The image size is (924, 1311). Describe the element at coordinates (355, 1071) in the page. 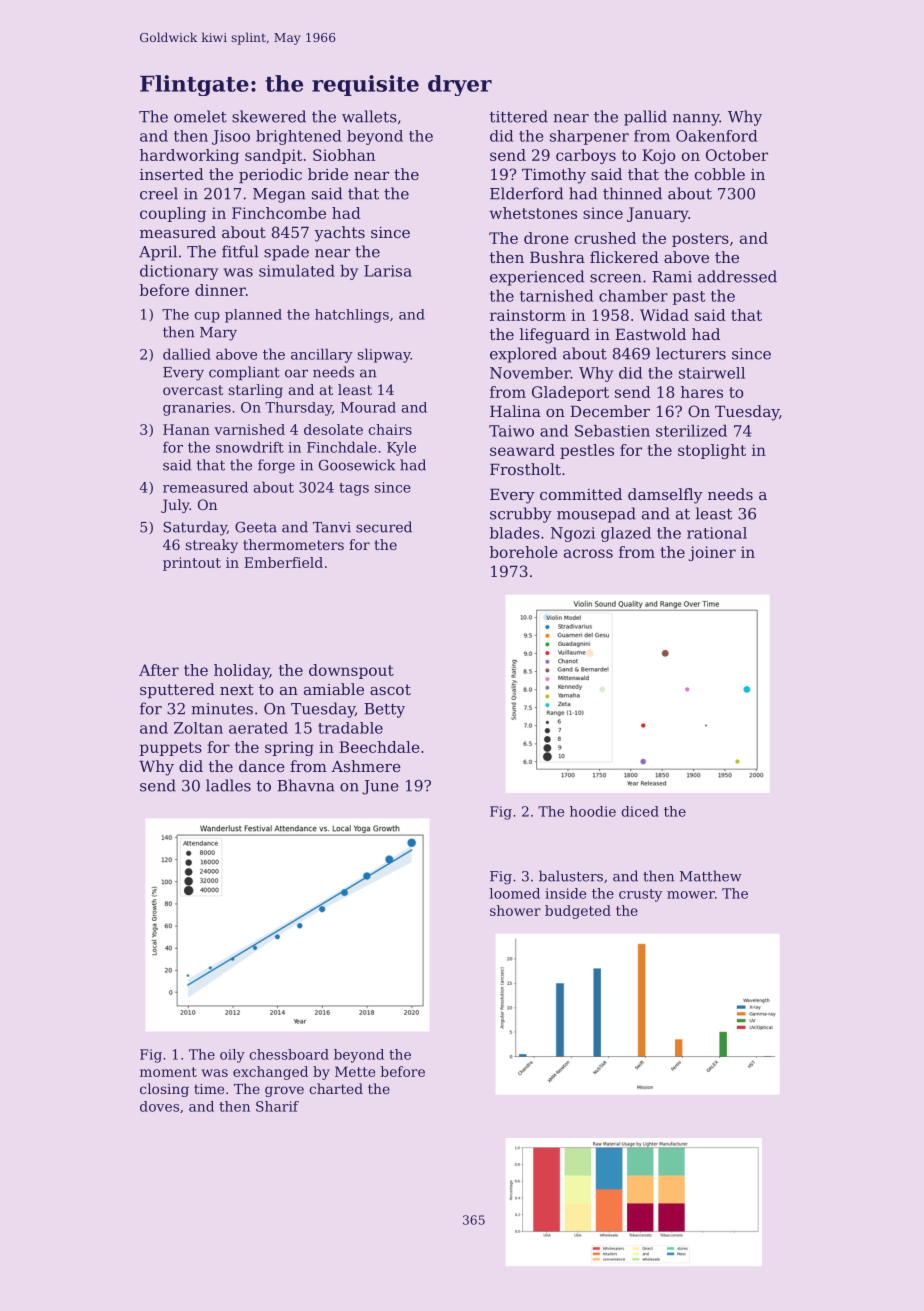

I see `Mette` at that location.
